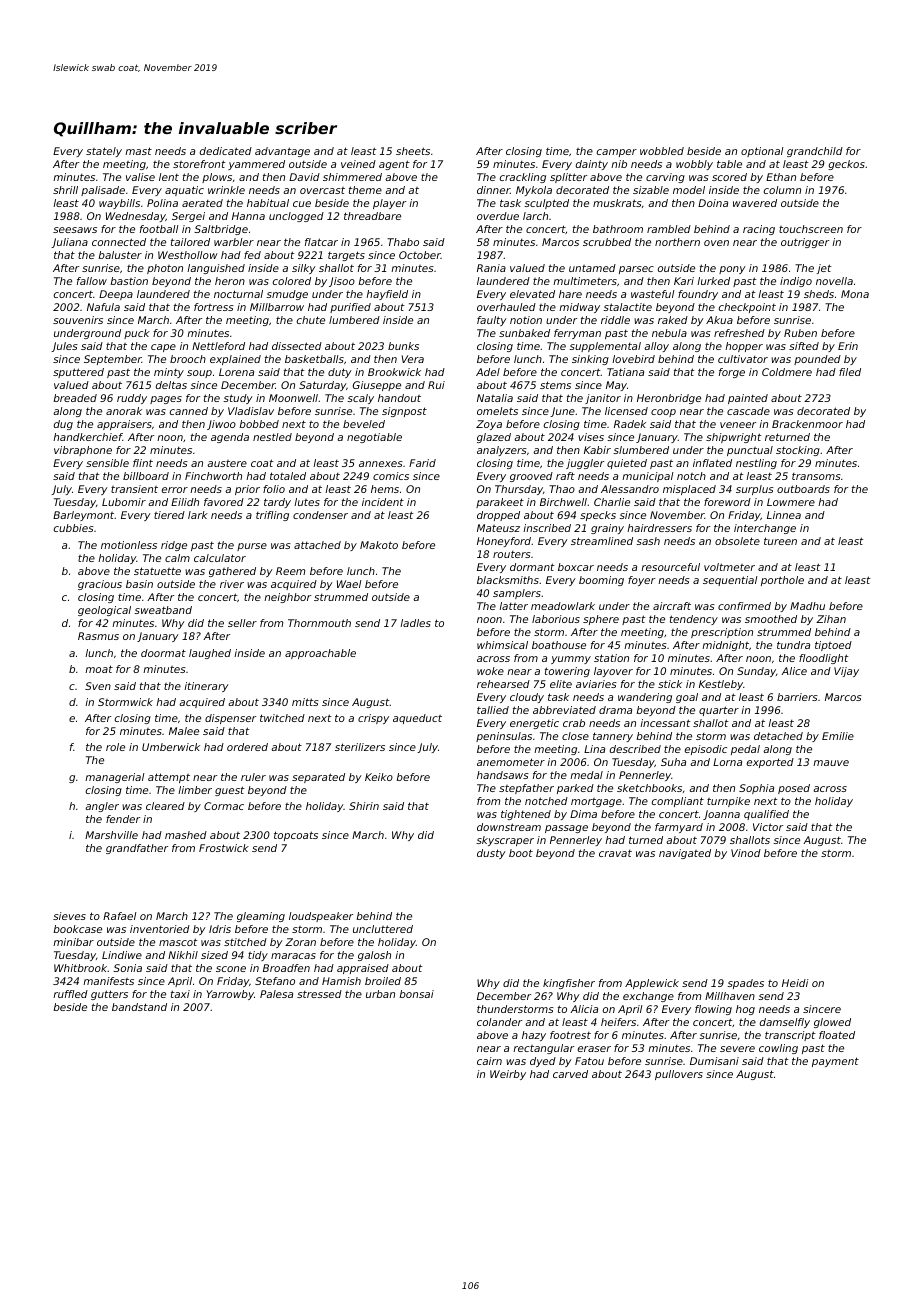 The height and width of the document is (1308, 924). What do you see at coordinates (837, 1035) in the document?
I see `floated` at bounding box center [837, 1035].
